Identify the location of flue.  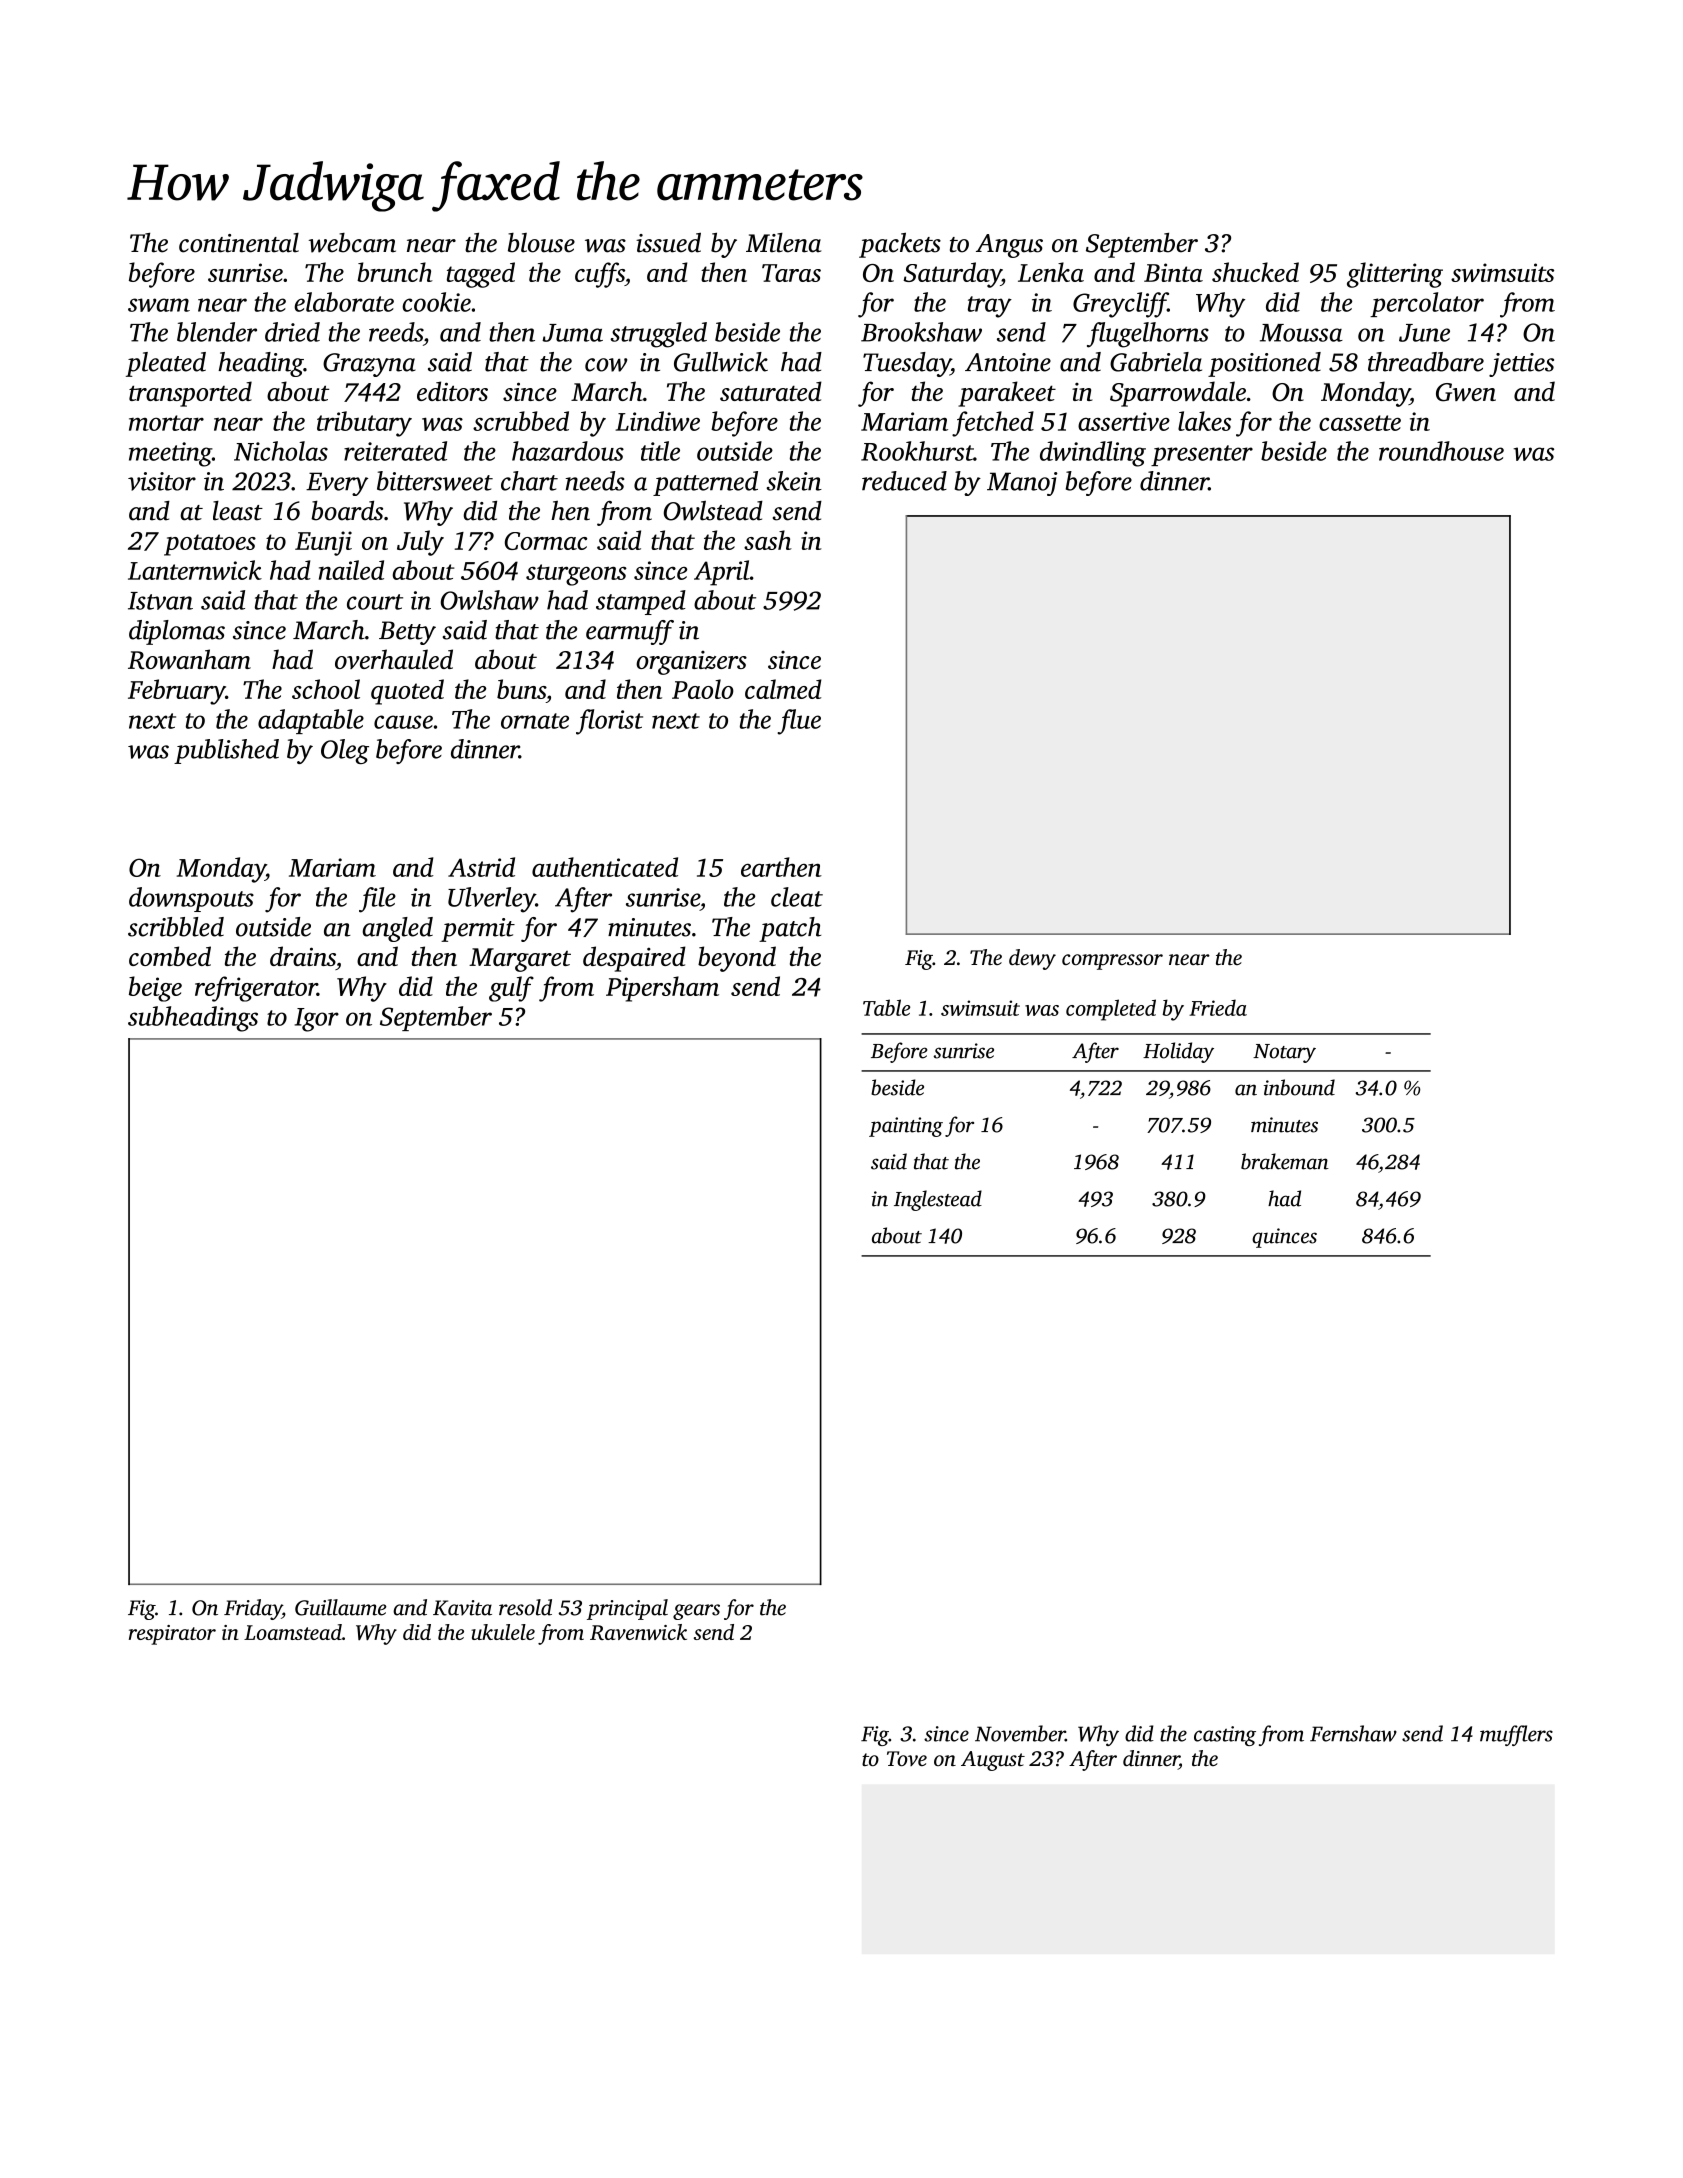
(799, 722).
